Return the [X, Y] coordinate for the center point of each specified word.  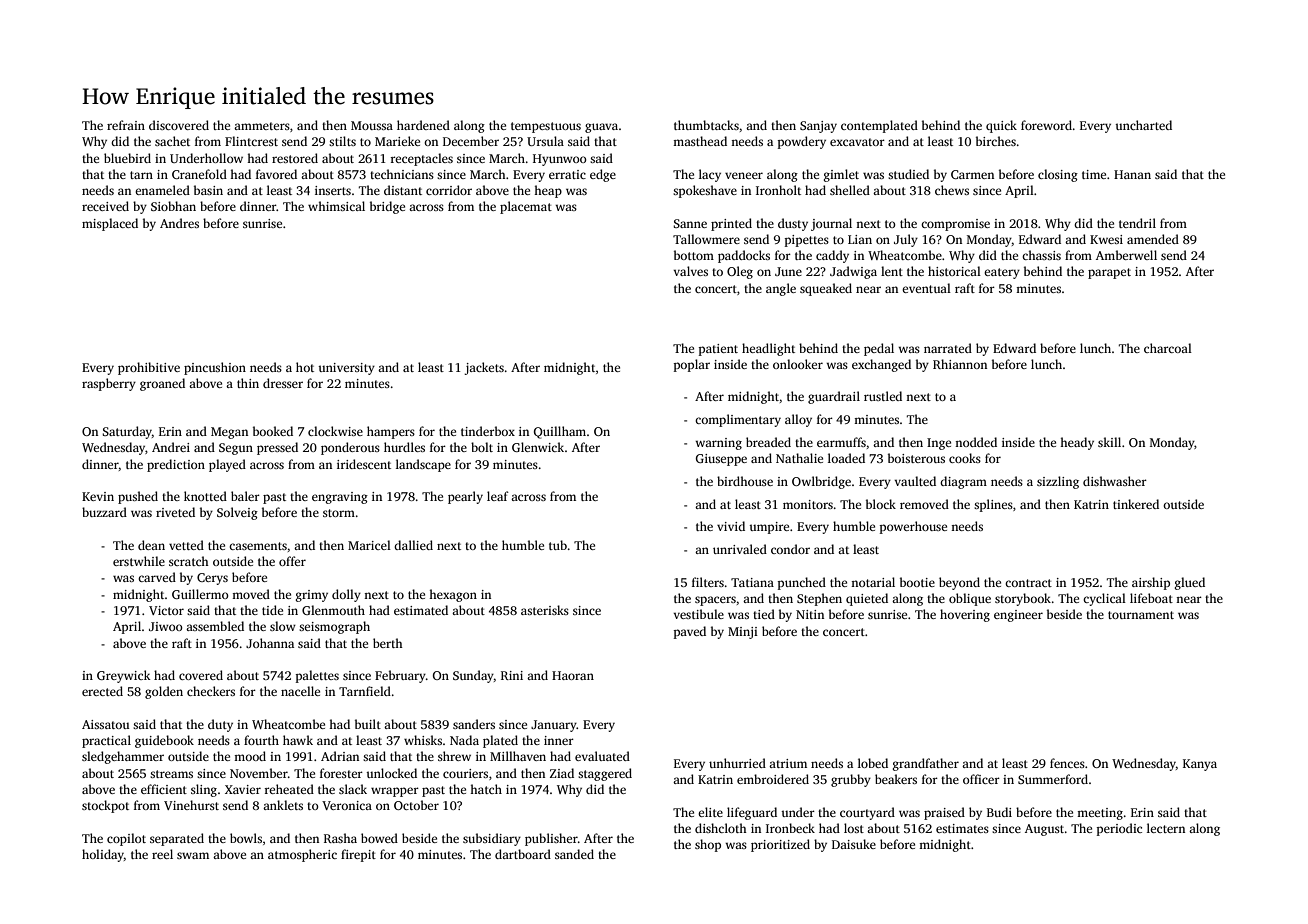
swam [193, 855]
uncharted [1143, 125]
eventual [926, 288]
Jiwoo [166, 626]
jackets [484, 368]
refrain [126, 125]
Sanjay [818, 127]
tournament [1141, 615]
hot [305, 367]
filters [708, 582]
